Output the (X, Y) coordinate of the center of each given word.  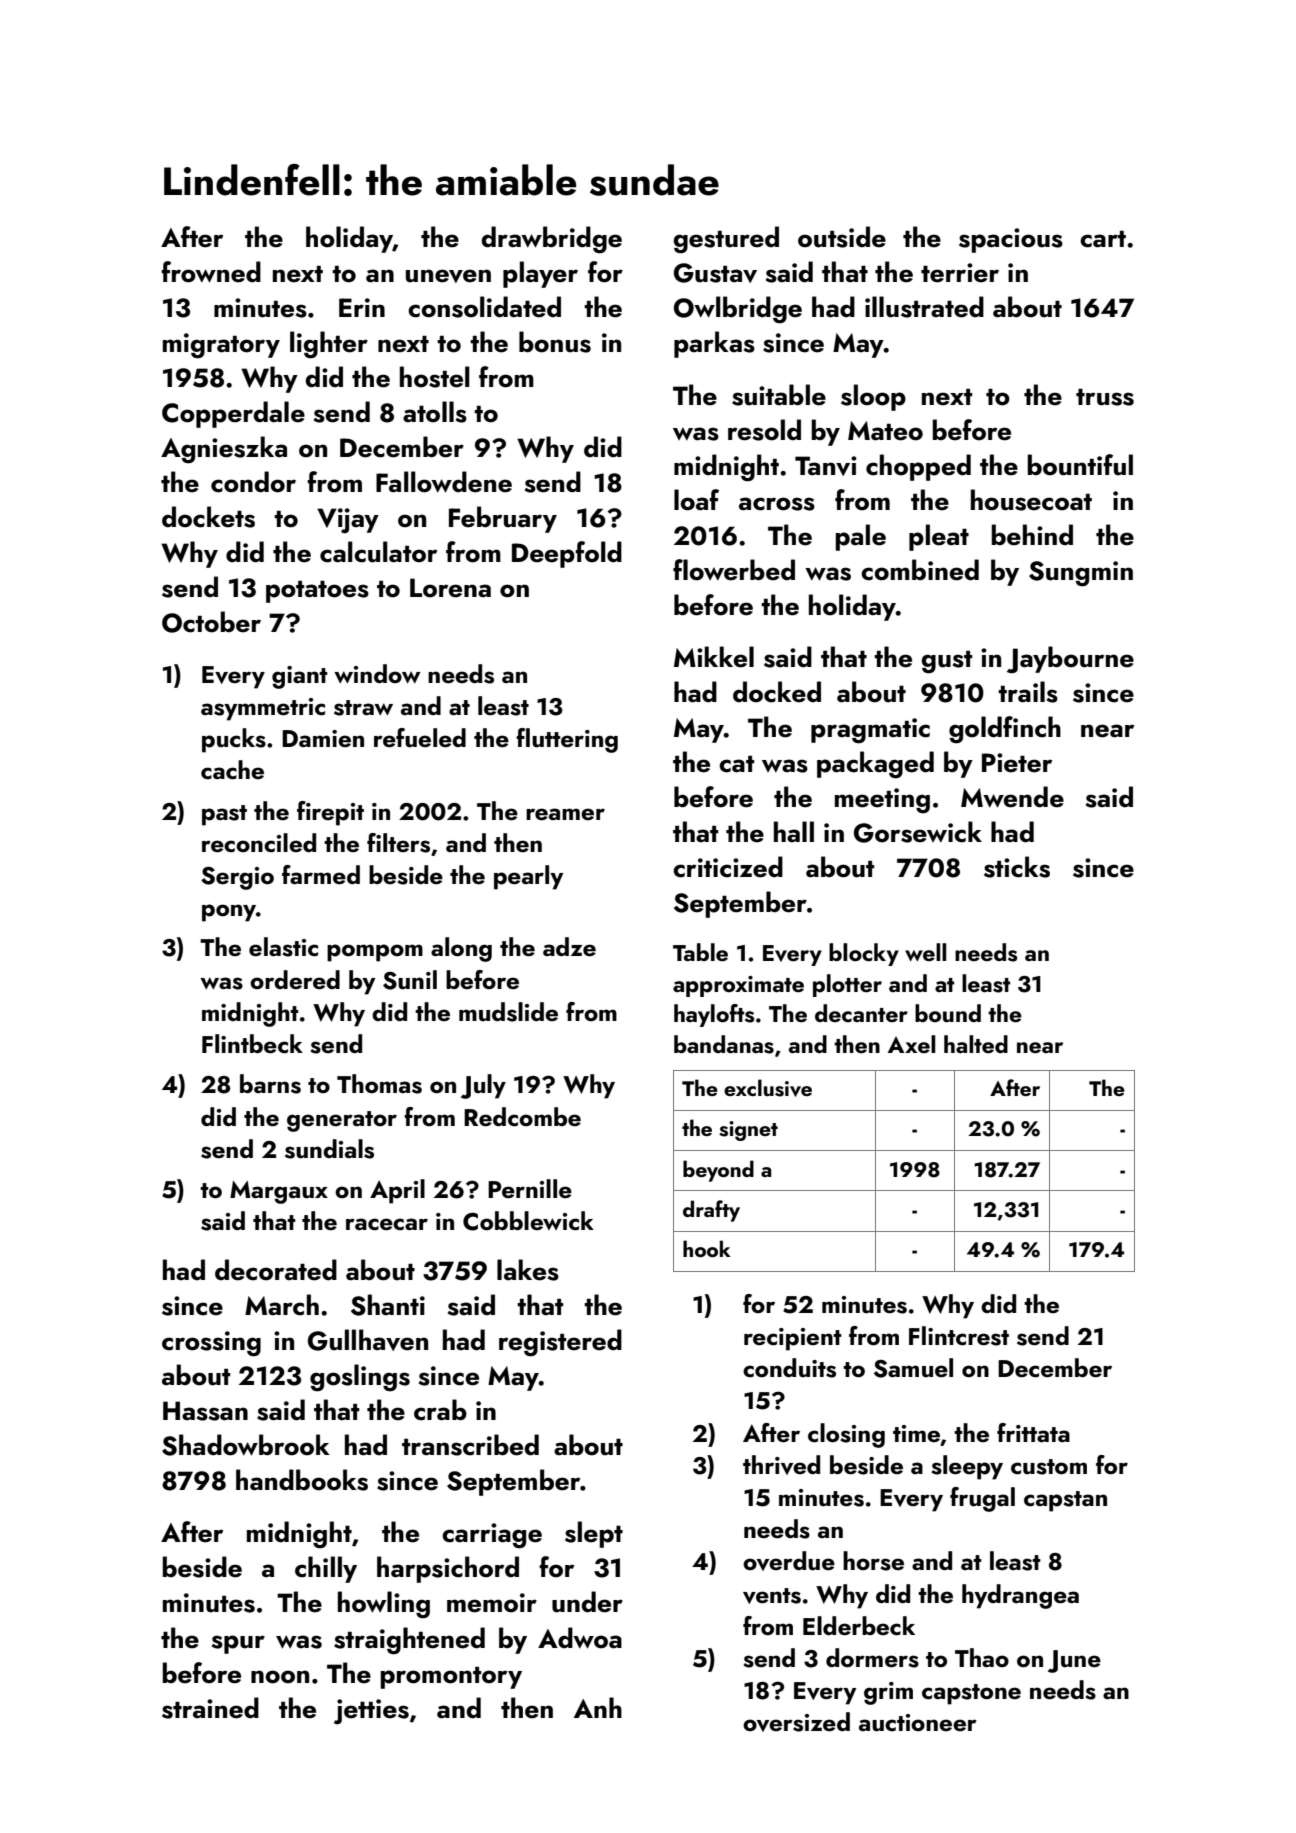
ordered (295, 979)
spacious (1011, 240)
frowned (211, 272)
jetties (371, 1712)
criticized (728, 867)
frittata (1033, 1432)
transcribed (470, 1445)
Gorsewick (918, 832)
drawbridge (552, 240)
